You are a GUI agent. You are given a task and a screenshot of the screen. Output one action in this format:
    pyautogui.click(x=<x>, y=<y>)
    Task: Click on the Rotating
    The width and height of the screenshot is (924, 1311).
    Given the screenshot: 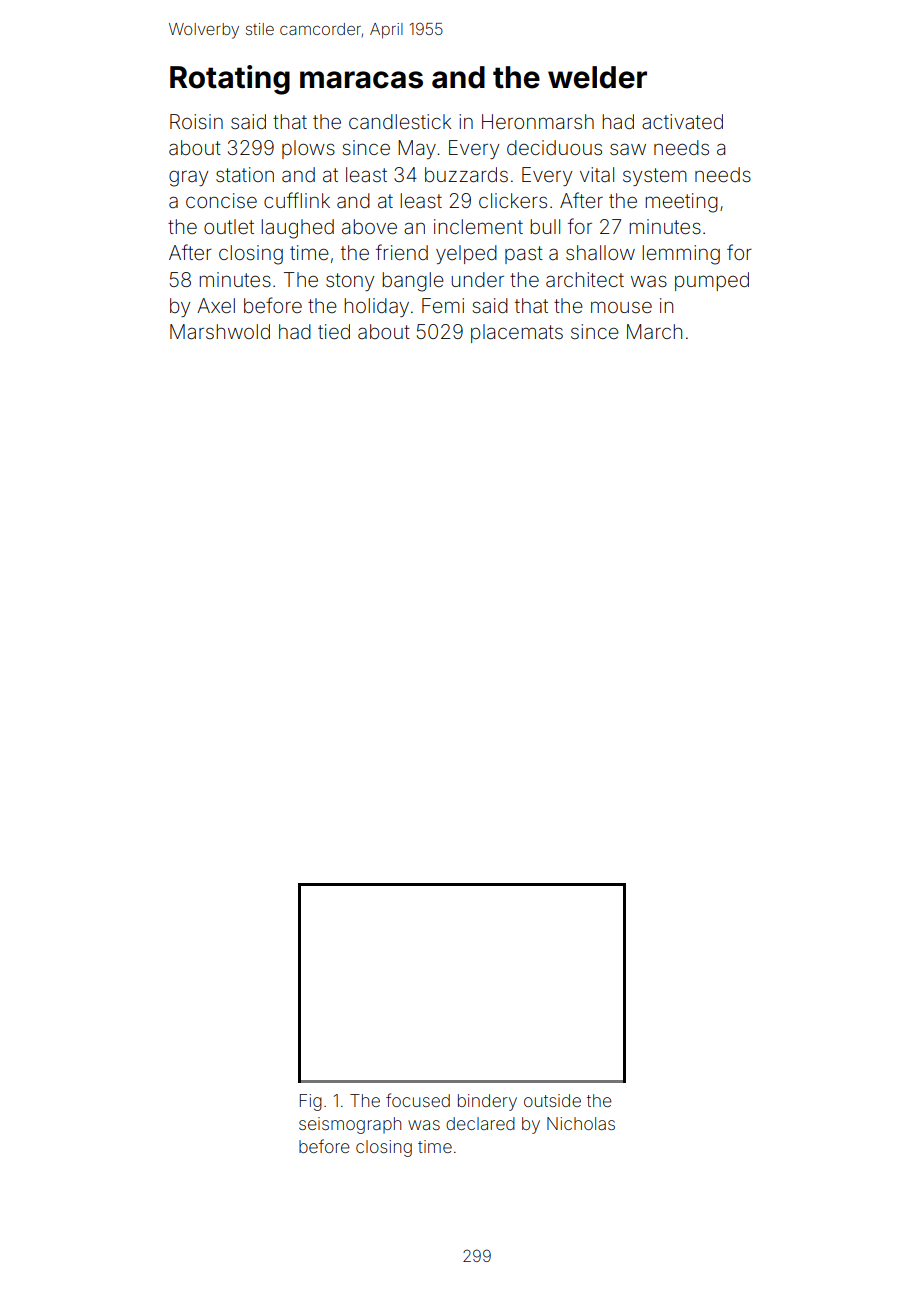 What is the action you would take?
    pyautogui.click(x=230, y=80)
